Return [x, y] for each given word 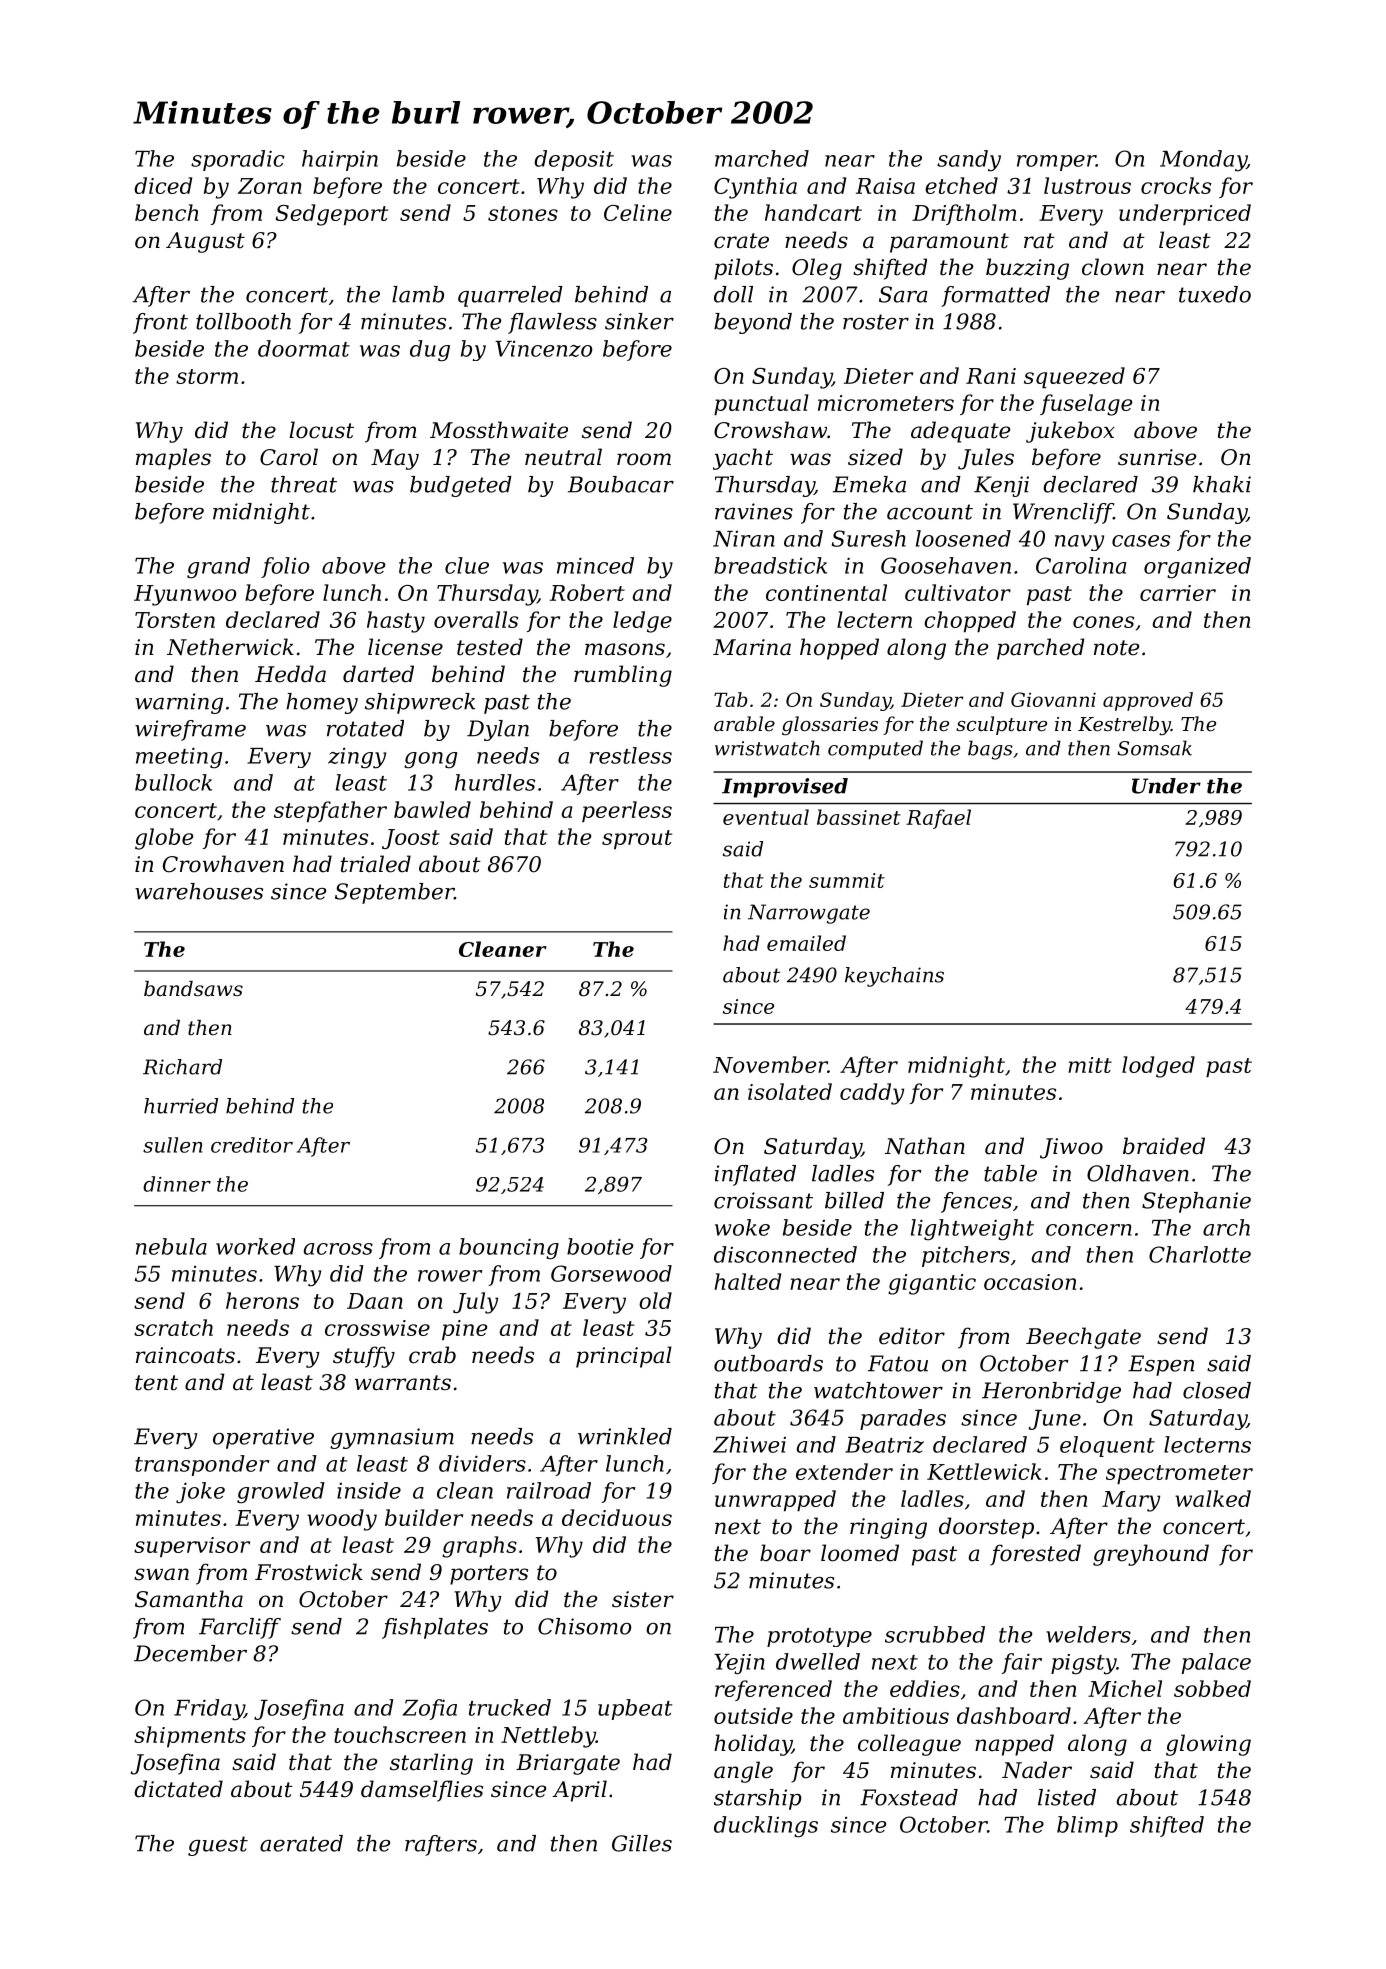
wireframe [190, 730]
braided [1164, 1146]
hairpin [340, 160]
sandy [969, 161]
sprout [637, 839]
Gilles [642, 1843]
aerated [301, 1843]
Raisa [885, 186]
